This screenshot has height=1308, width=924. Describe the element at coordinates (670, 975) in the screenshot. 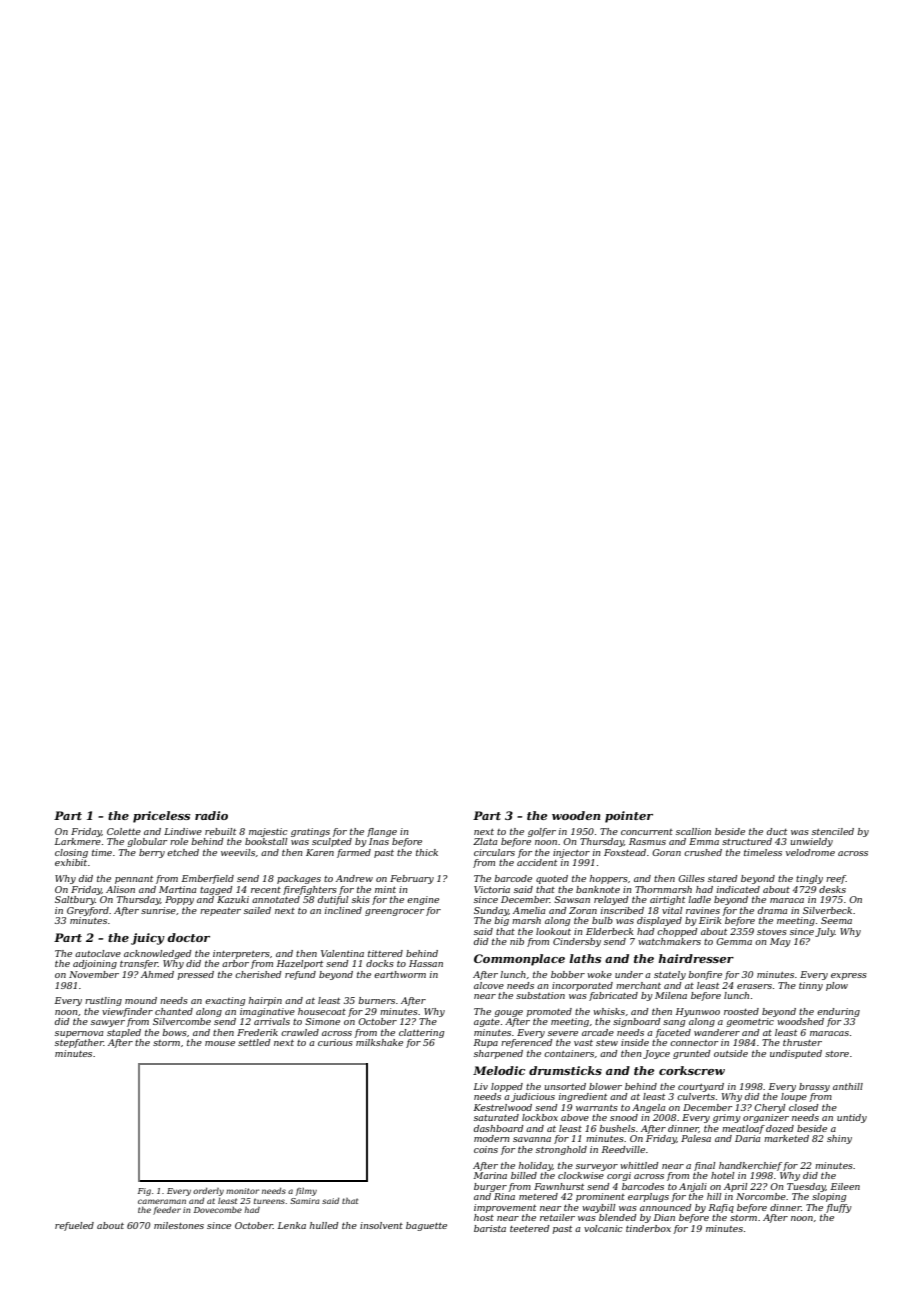

I see `stately` at that location.
